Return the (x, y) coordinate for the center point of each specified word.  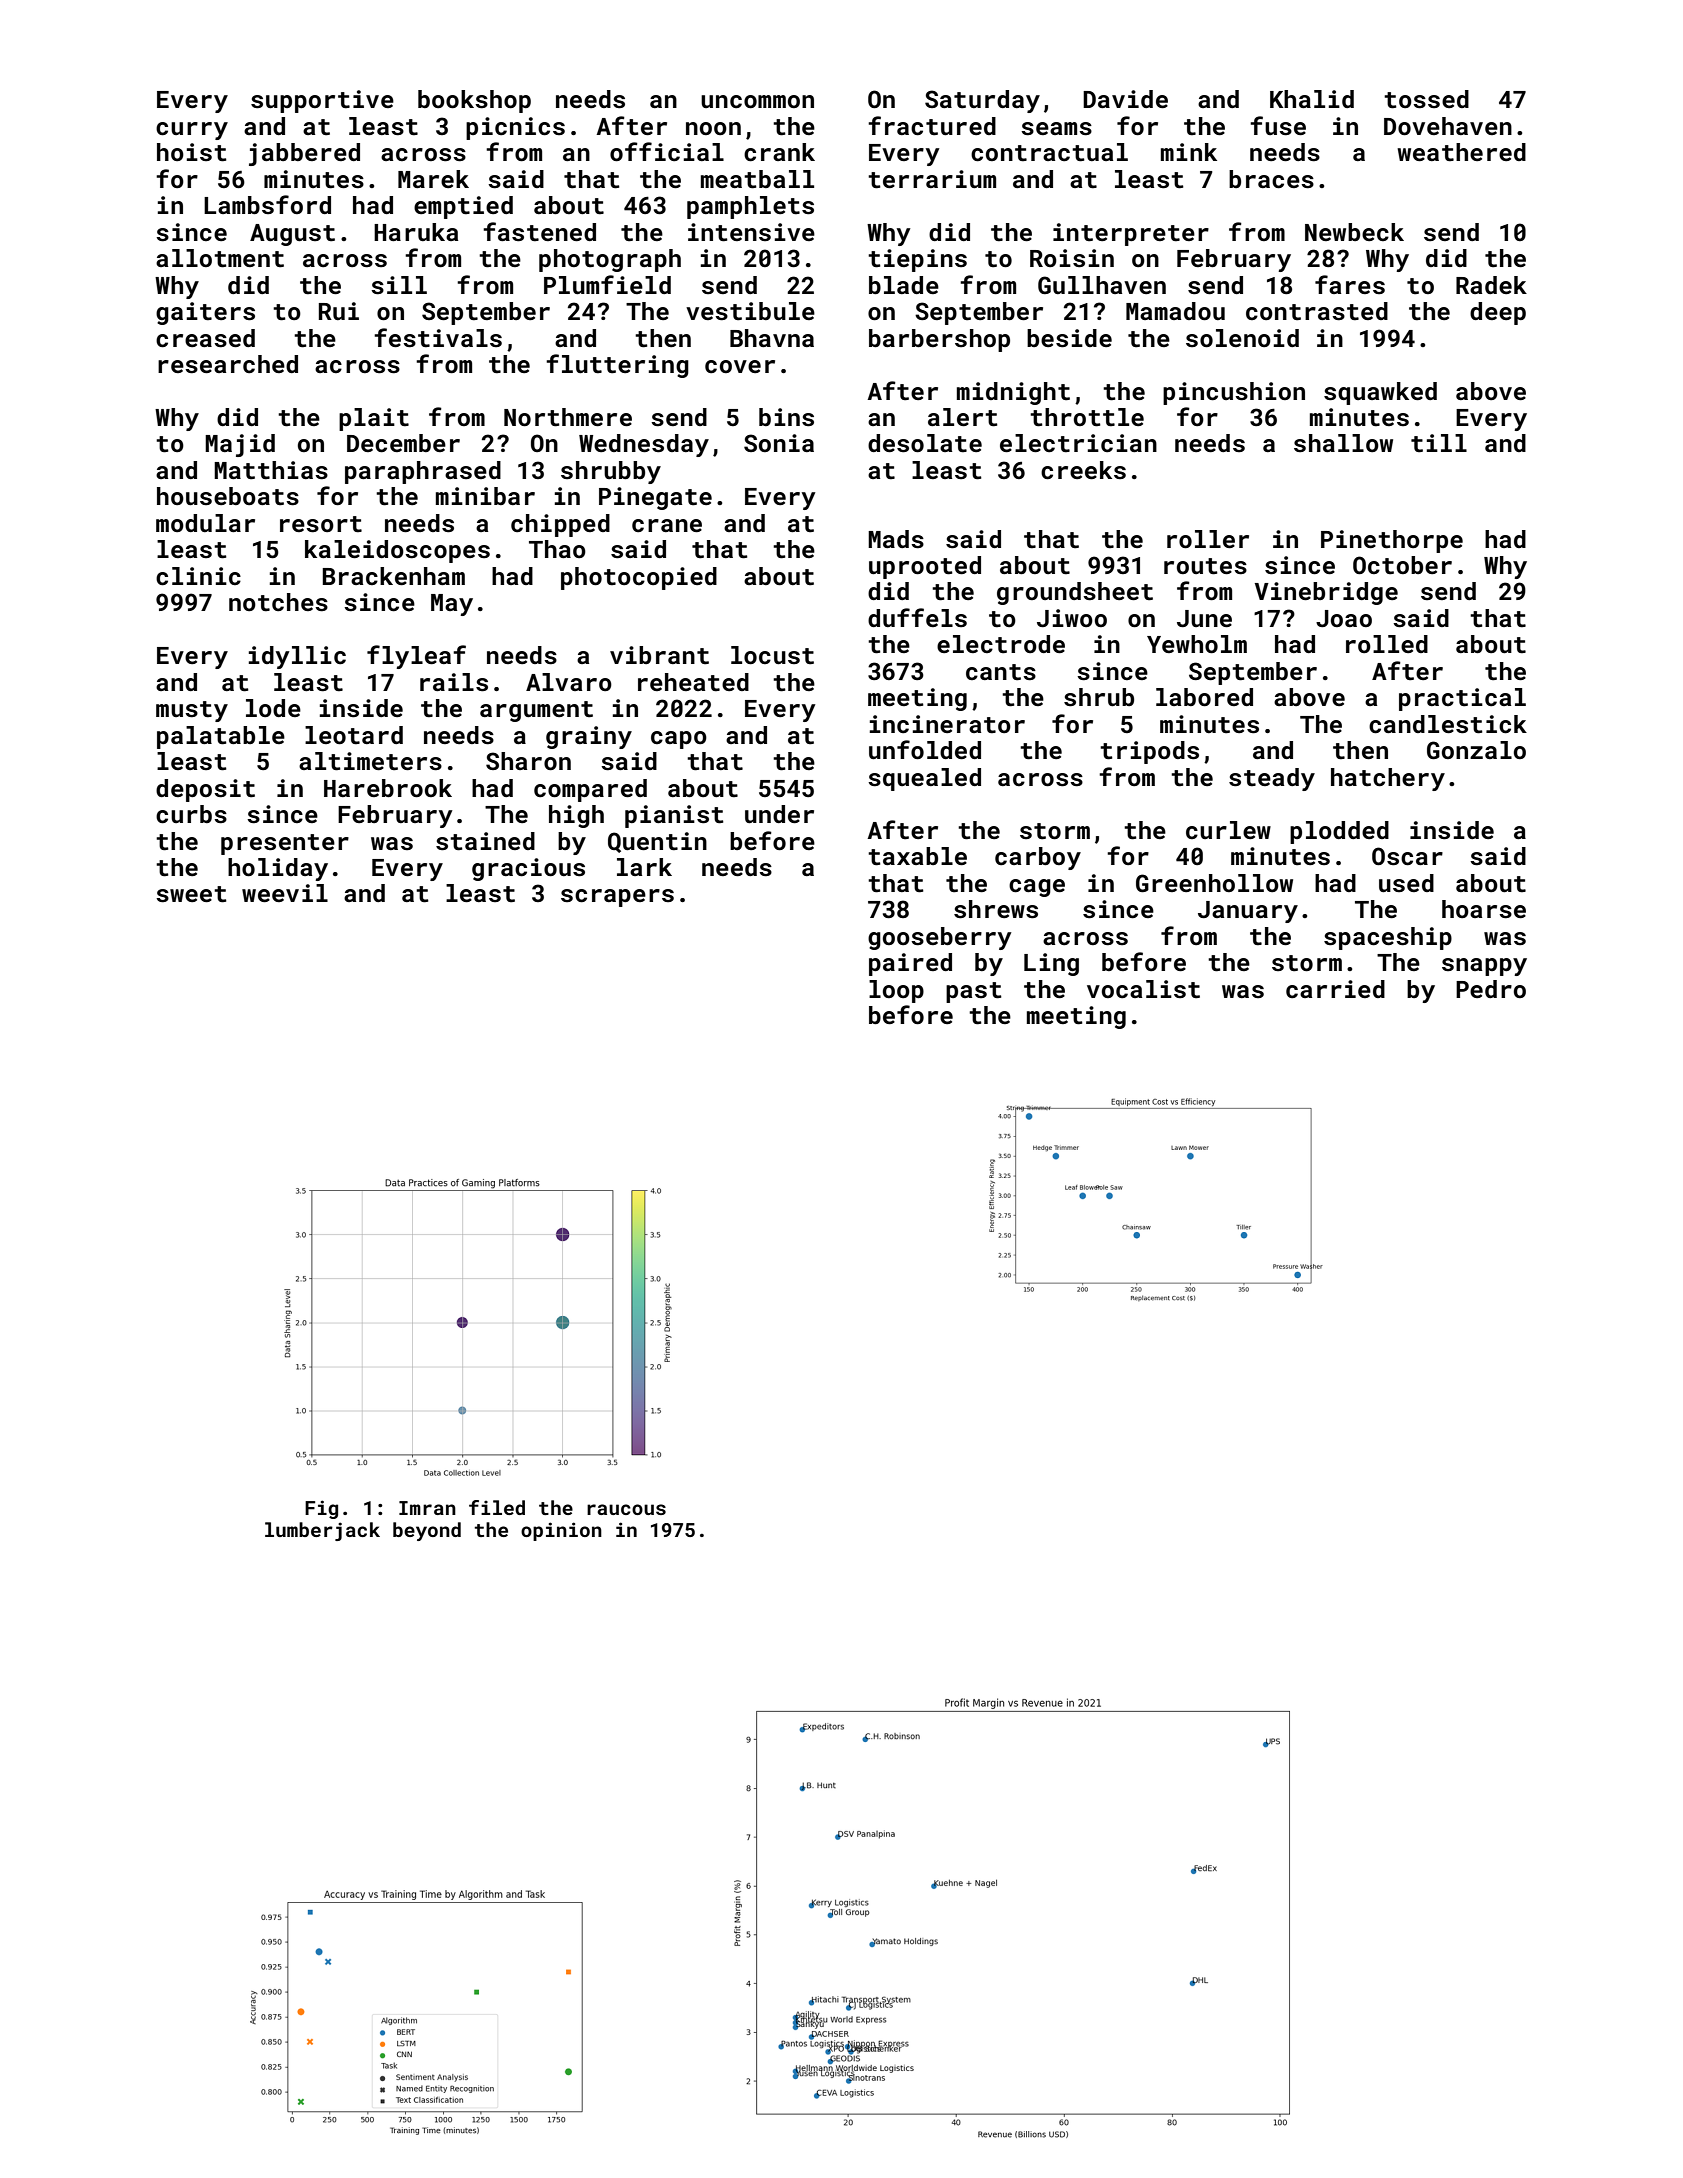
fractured (932, 126)
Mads (896, 539)
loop (896, 991)
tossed (1426, 99)
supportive (322, 101)
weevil (285, 893)
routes (1205, 566)
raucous (626, 1509)
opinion (561, 1531)
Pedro (1491, 989)
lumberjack (322, 1531)
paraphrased (423, 472)
